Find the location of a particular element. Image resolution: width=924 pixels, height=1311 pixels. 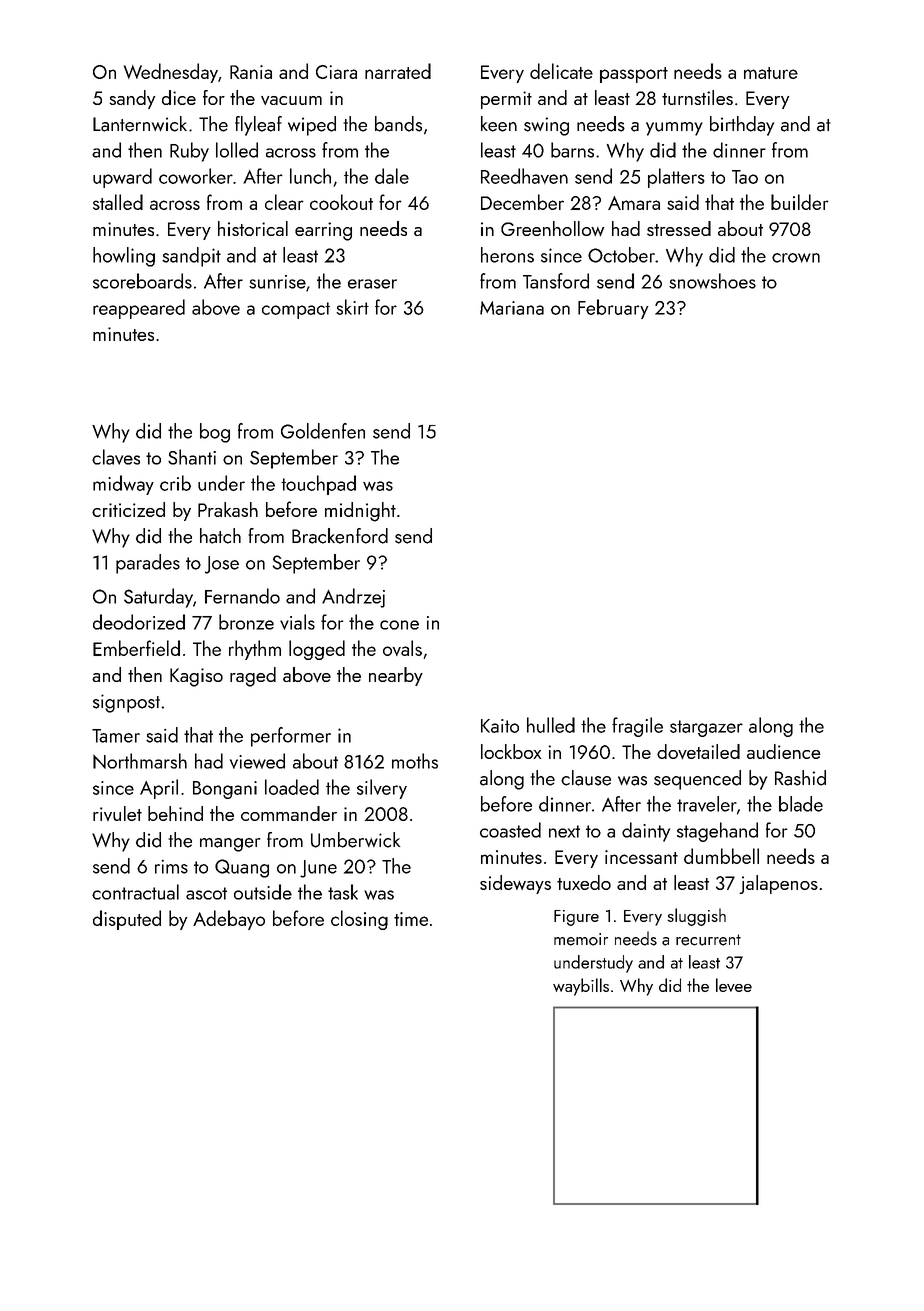

delicate is located at coordinates (561, 71).
